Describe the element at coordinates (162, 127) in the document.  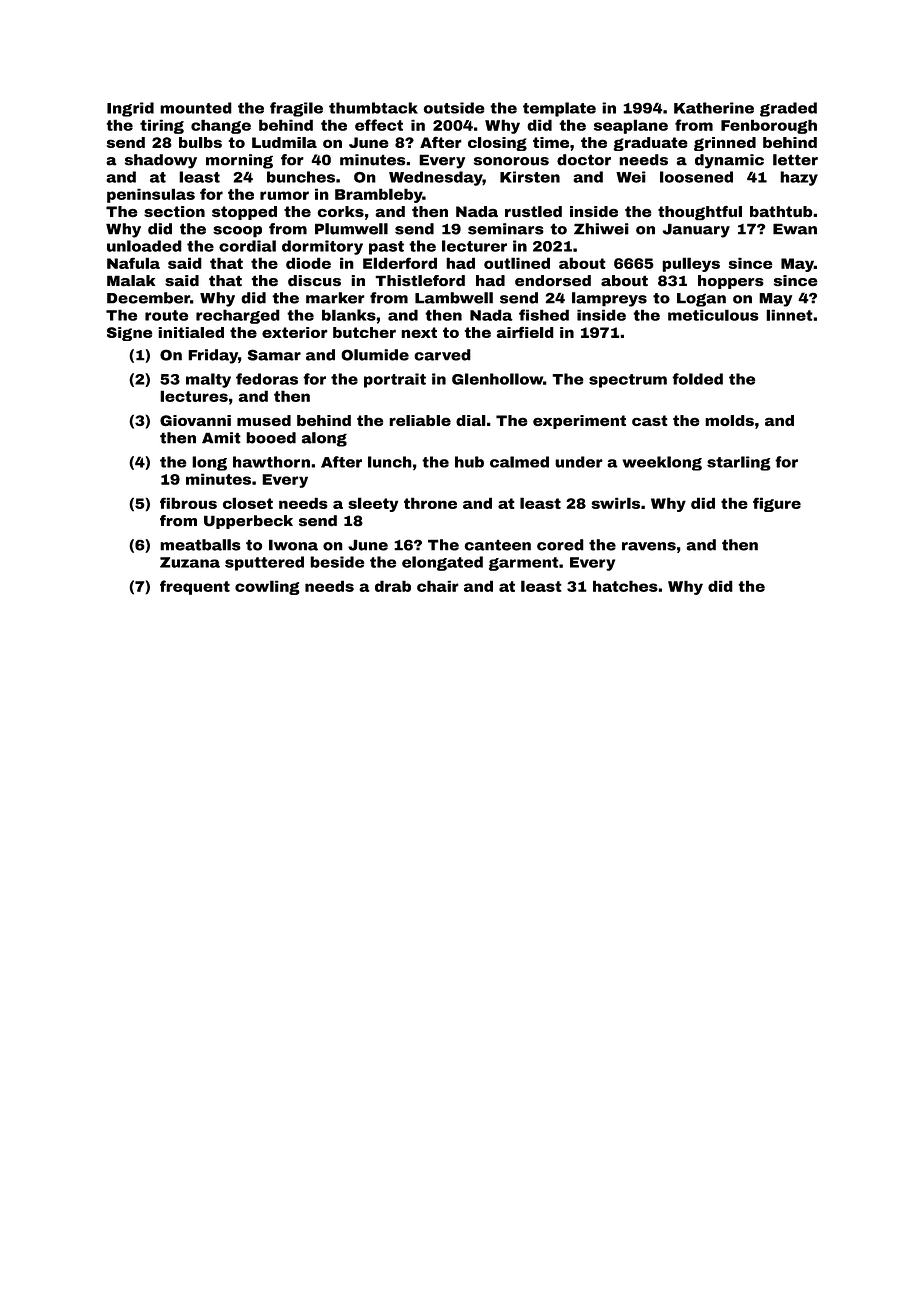
I see `tiring` at that location.
